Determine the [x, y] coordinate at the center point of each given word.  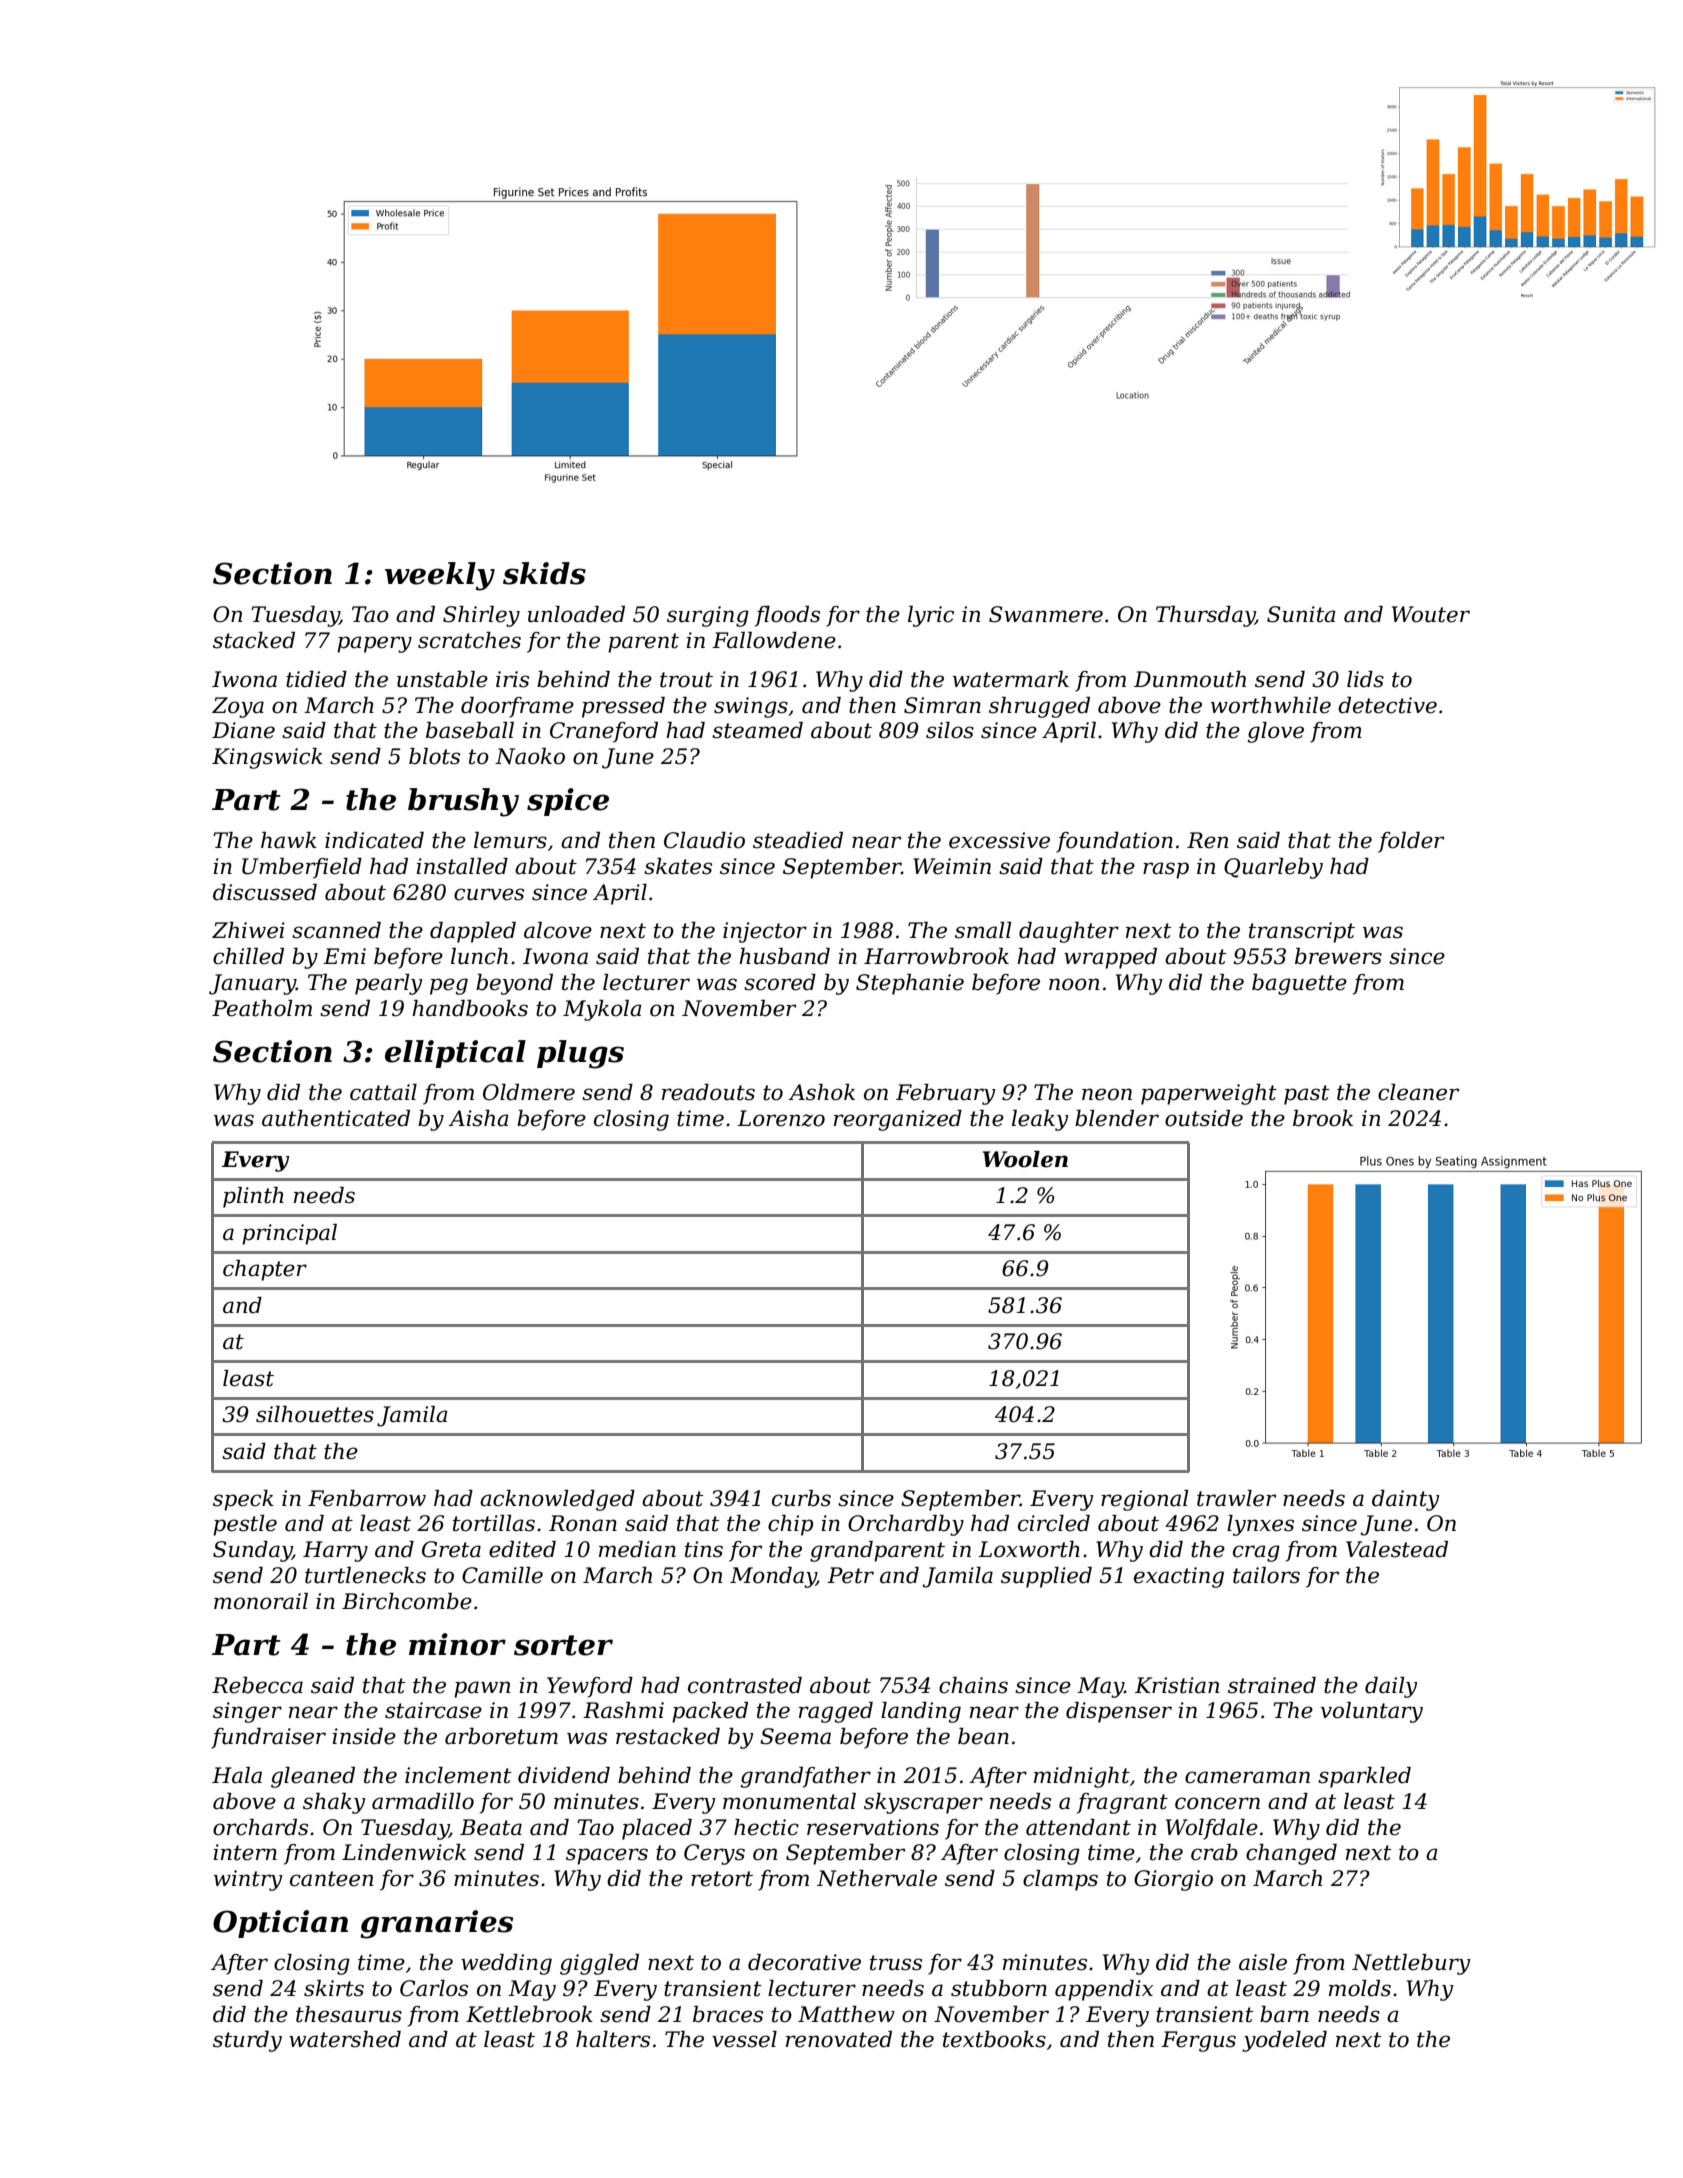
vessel [744, 2039]
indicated [374, 840]
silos [950, 730]
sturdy [247, 2041]
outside [1204, 1118]
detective [1387, 705]
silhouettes [315, 1414]
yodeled [1284, 2041]
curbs [801, 1498]
